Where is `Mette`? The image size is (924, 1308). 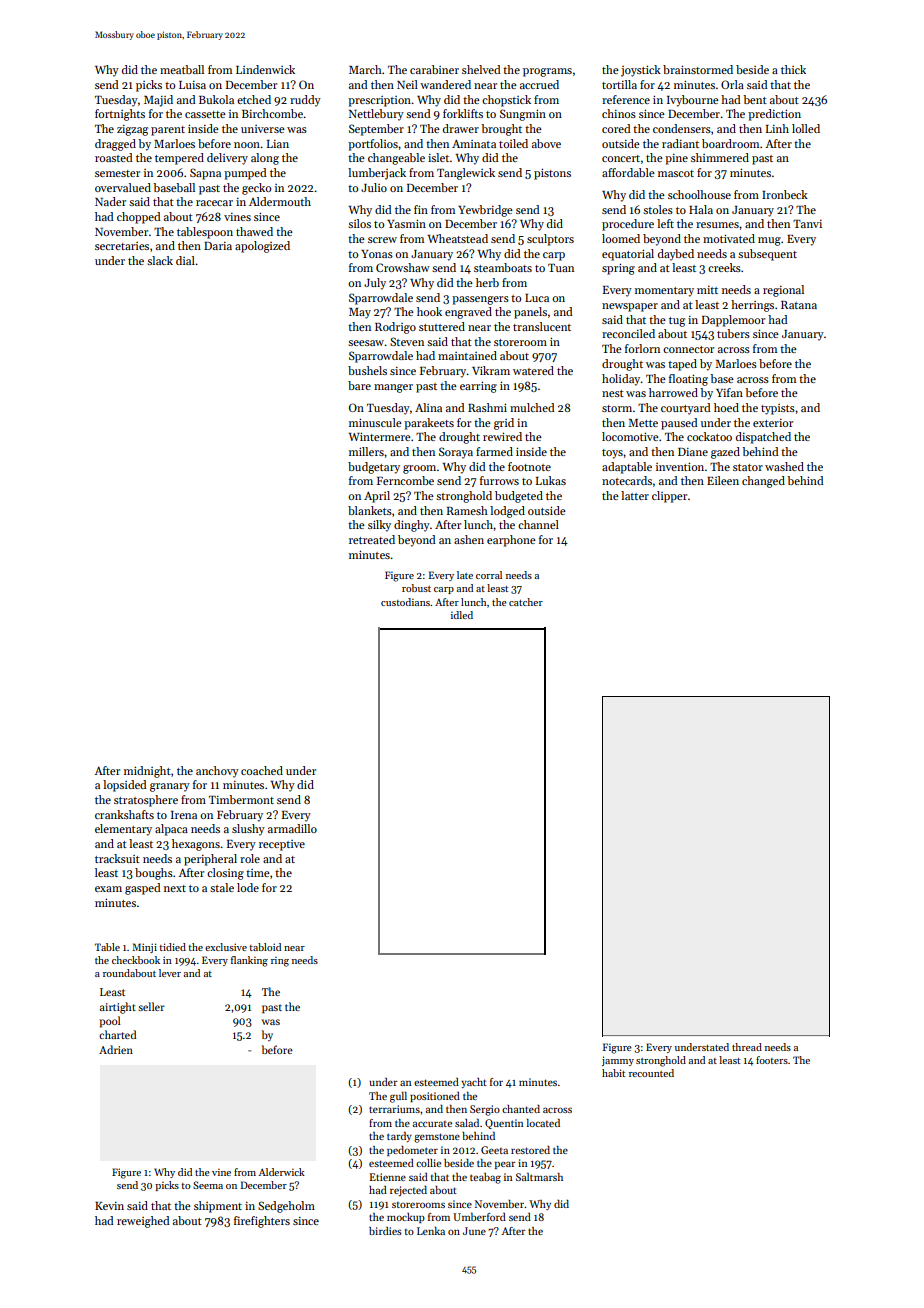
Mette is located at coordinates (643, 423).
